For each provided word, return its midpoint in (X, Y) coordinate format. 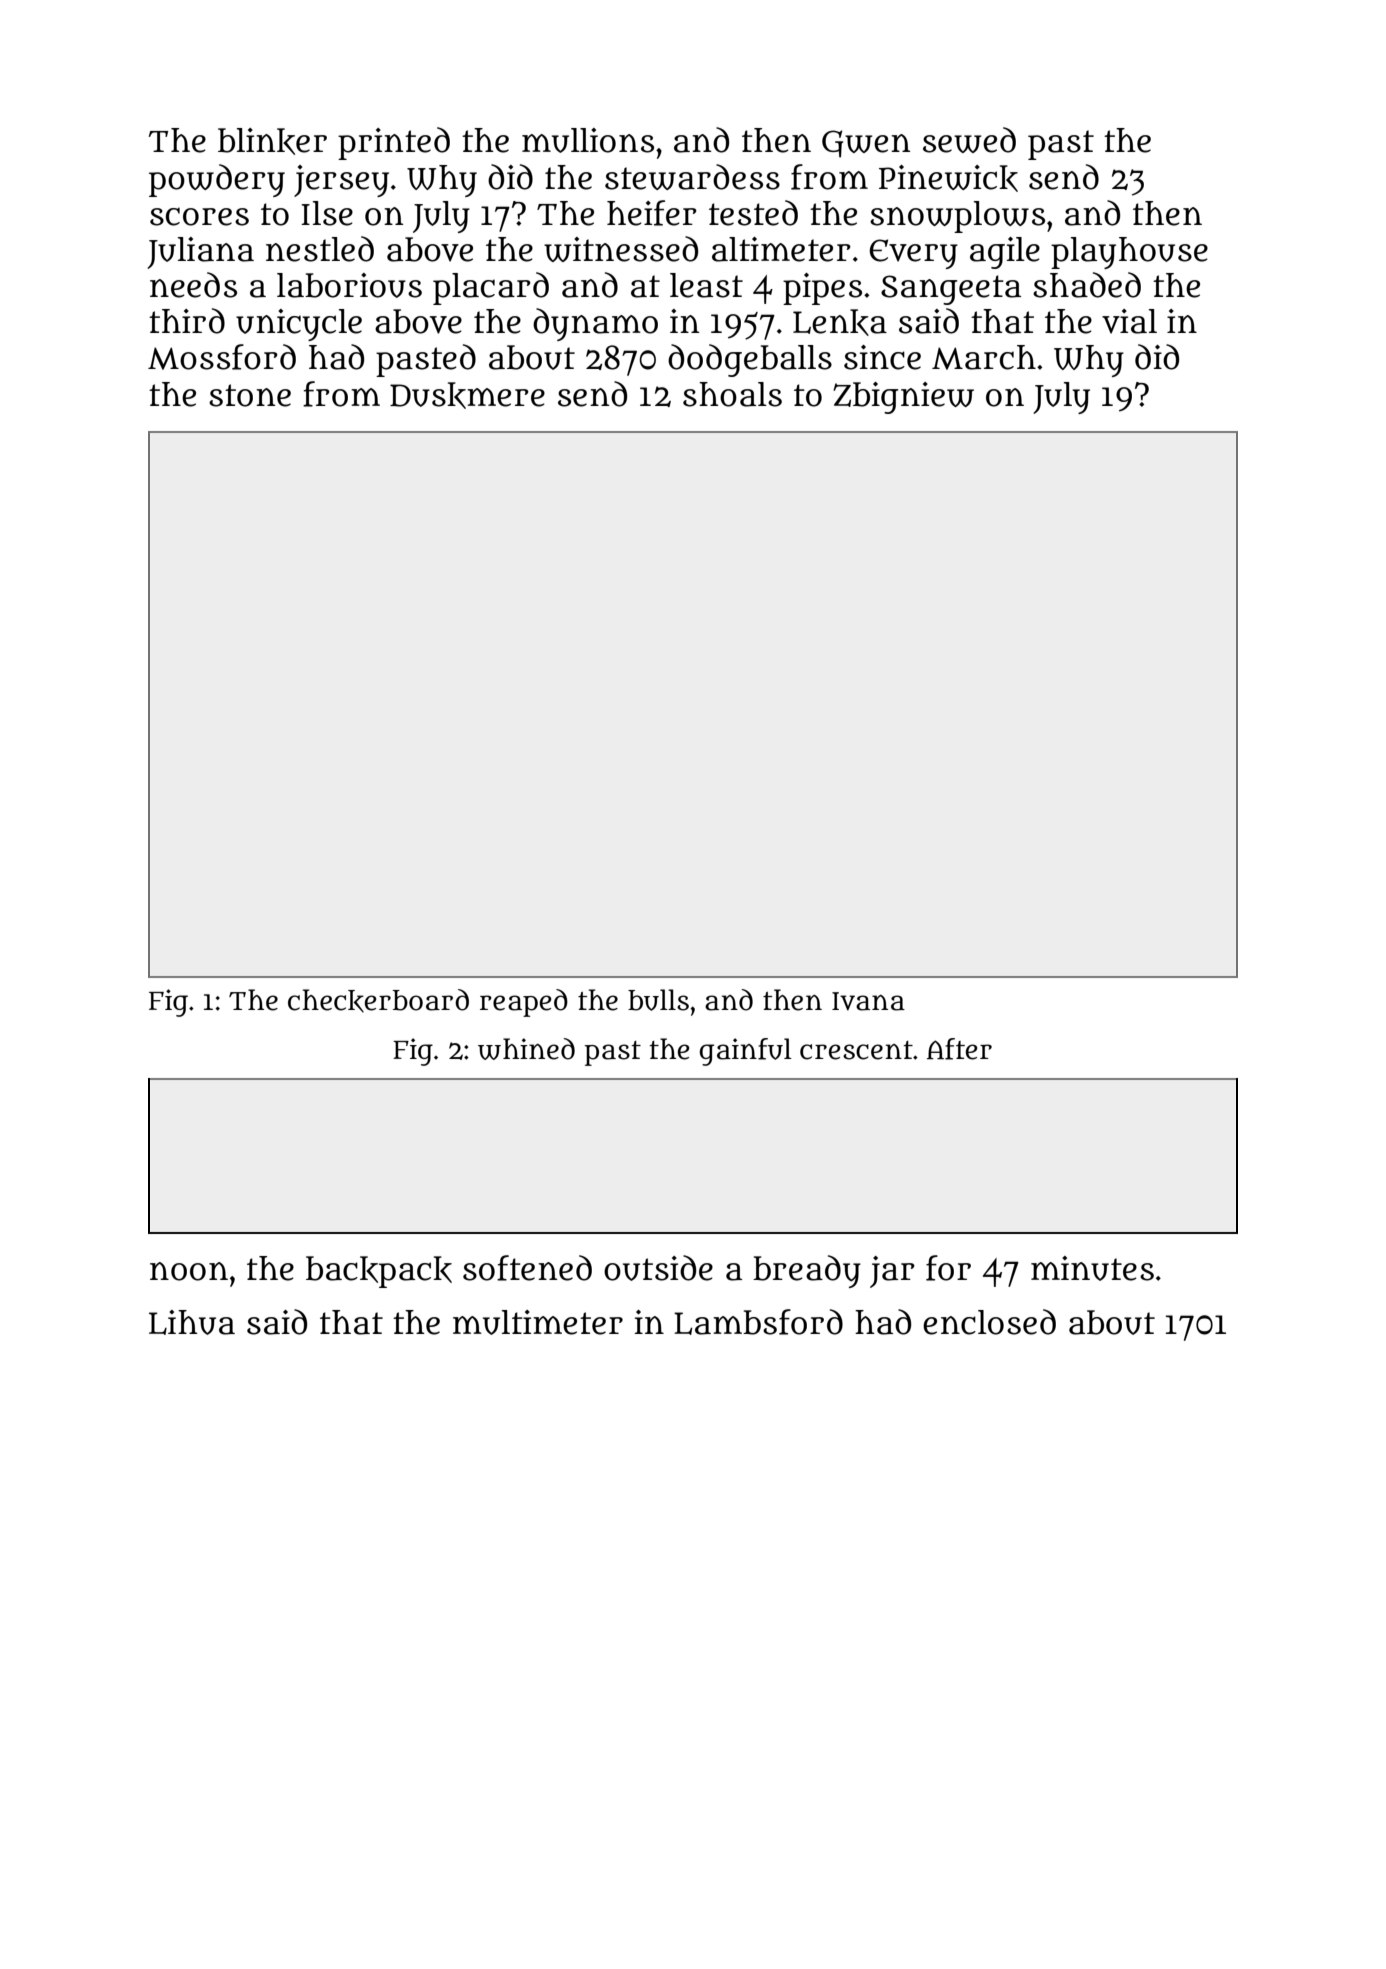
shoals (732, 394)
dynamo (595, 324)
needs (193, 285)
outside (658, 1268)
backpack (379, 1272)
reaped (524, 1003)
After (959, 1049)
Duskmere (467, 395)
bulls (658, 1000)
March (984, 357)
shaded (1087, 285)
